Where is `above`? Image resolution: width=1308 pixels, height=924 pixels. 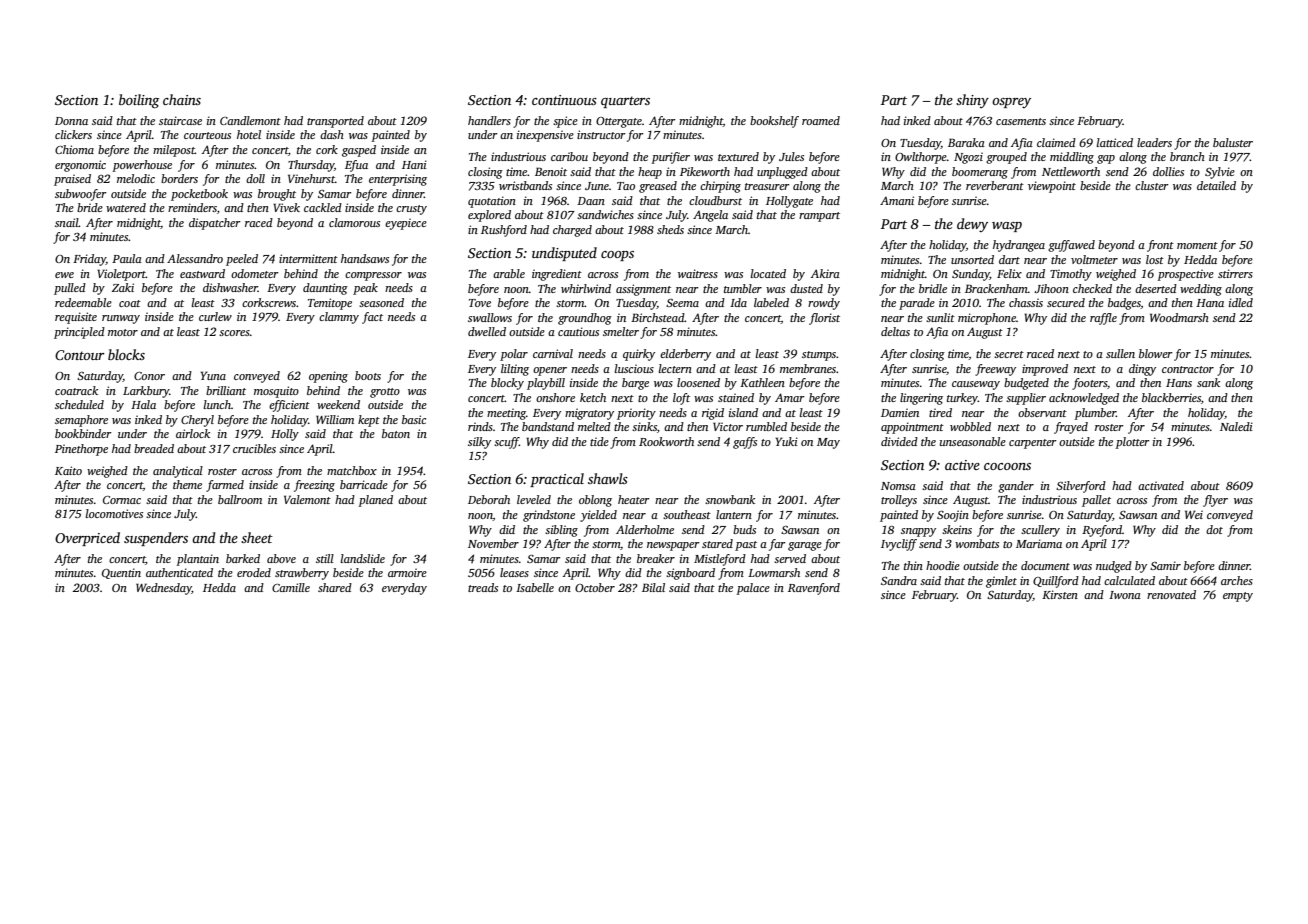
above is located at coordinates (281, 558).
